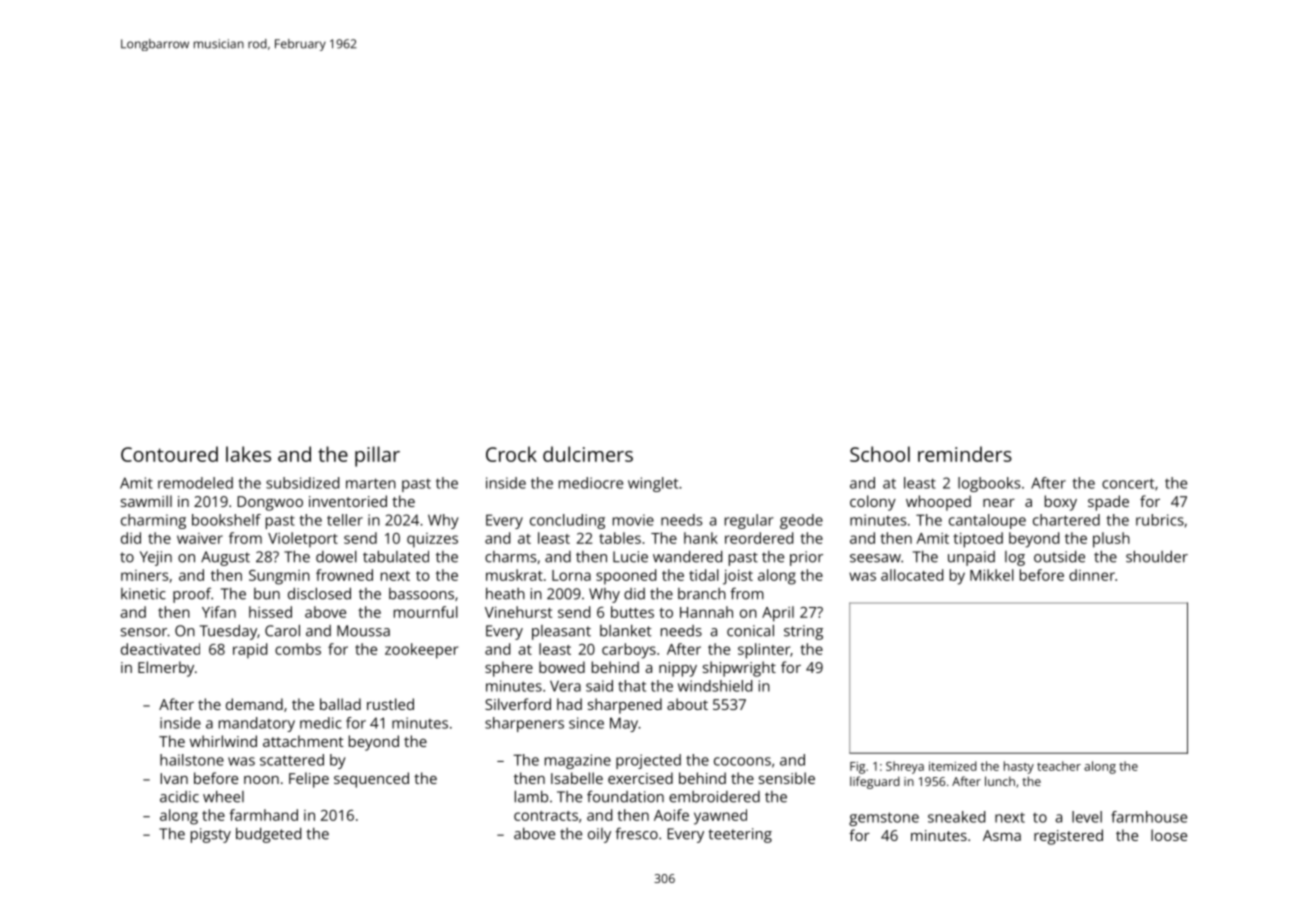  I want to click on mediocre, so click(591, 483).
